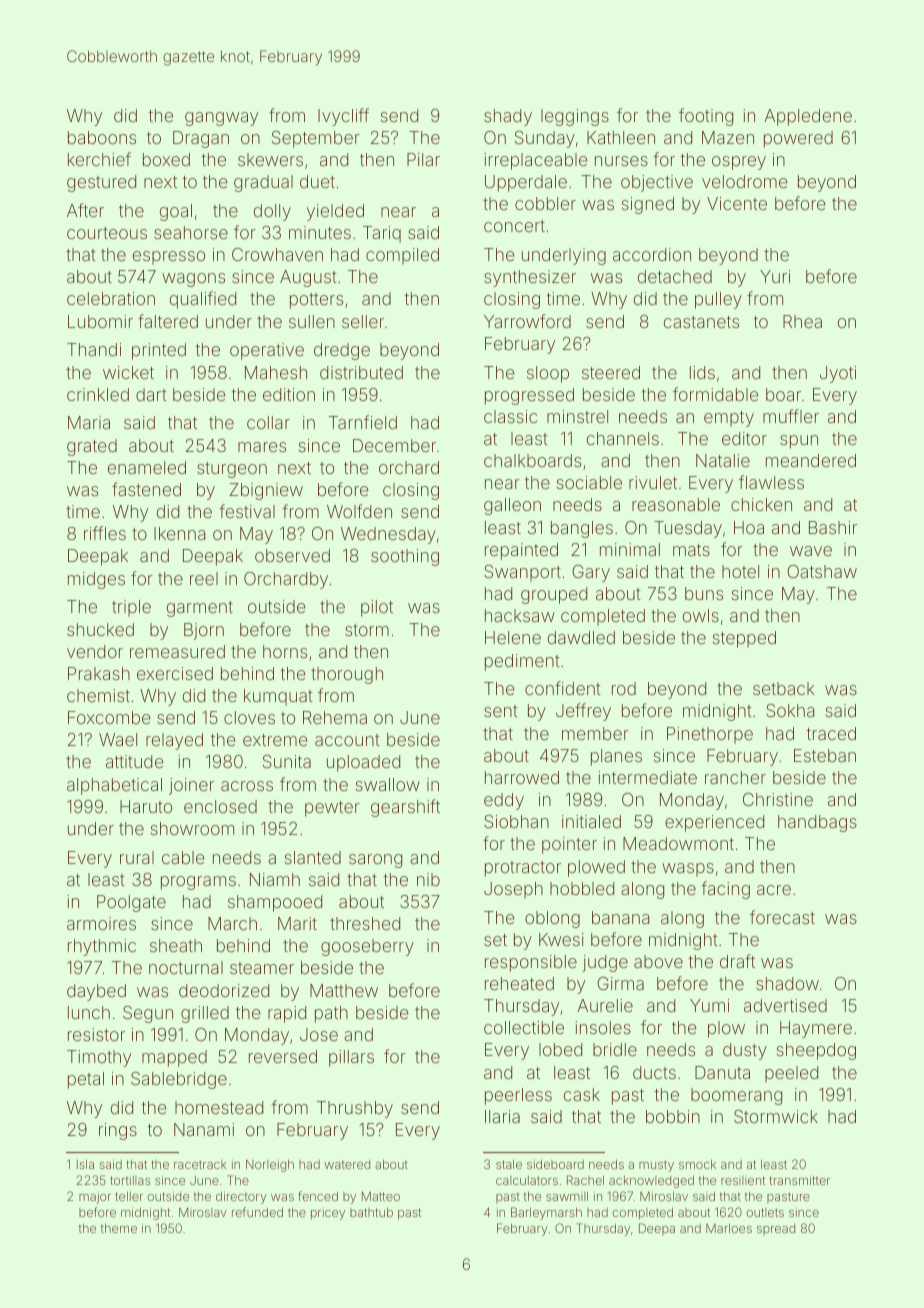 The image size is (924, 1308). Describe the element at coordinates (783, 688) in the screenshot. I see `setback` at that location.
